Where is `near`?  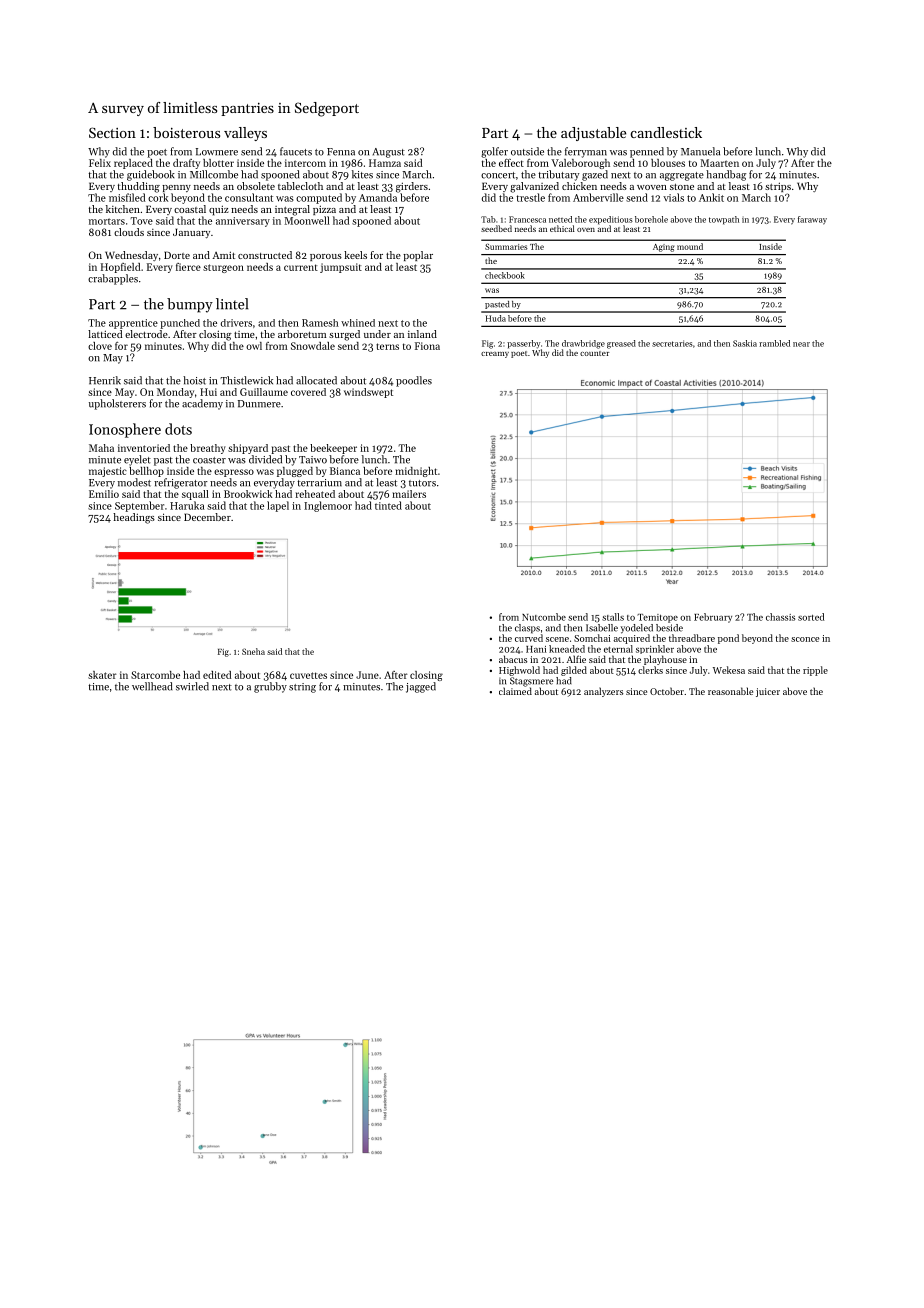
near is located at coordinates (801, 344).
